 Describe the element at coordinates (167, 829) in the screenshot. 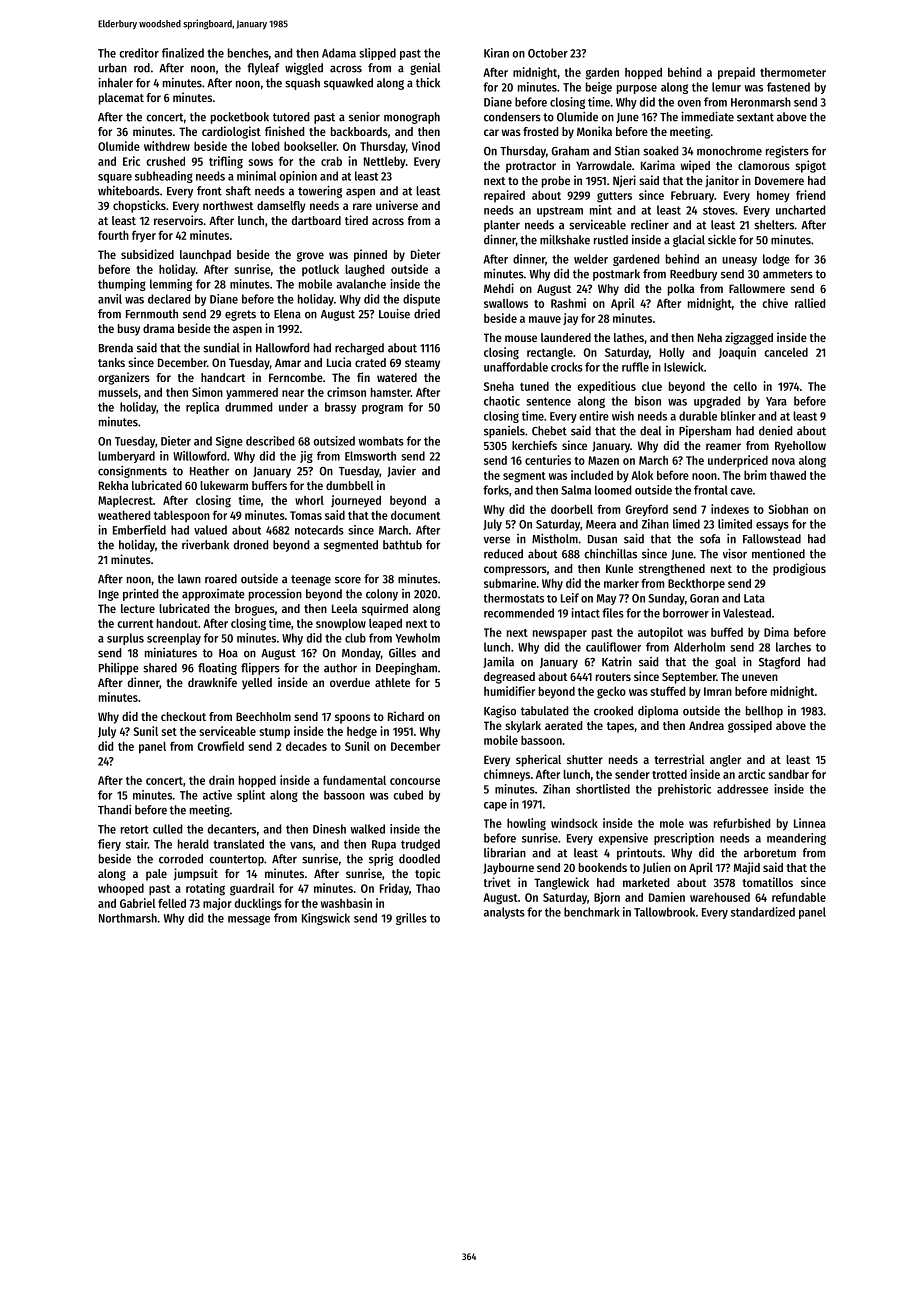

I see `culled` at that location.
